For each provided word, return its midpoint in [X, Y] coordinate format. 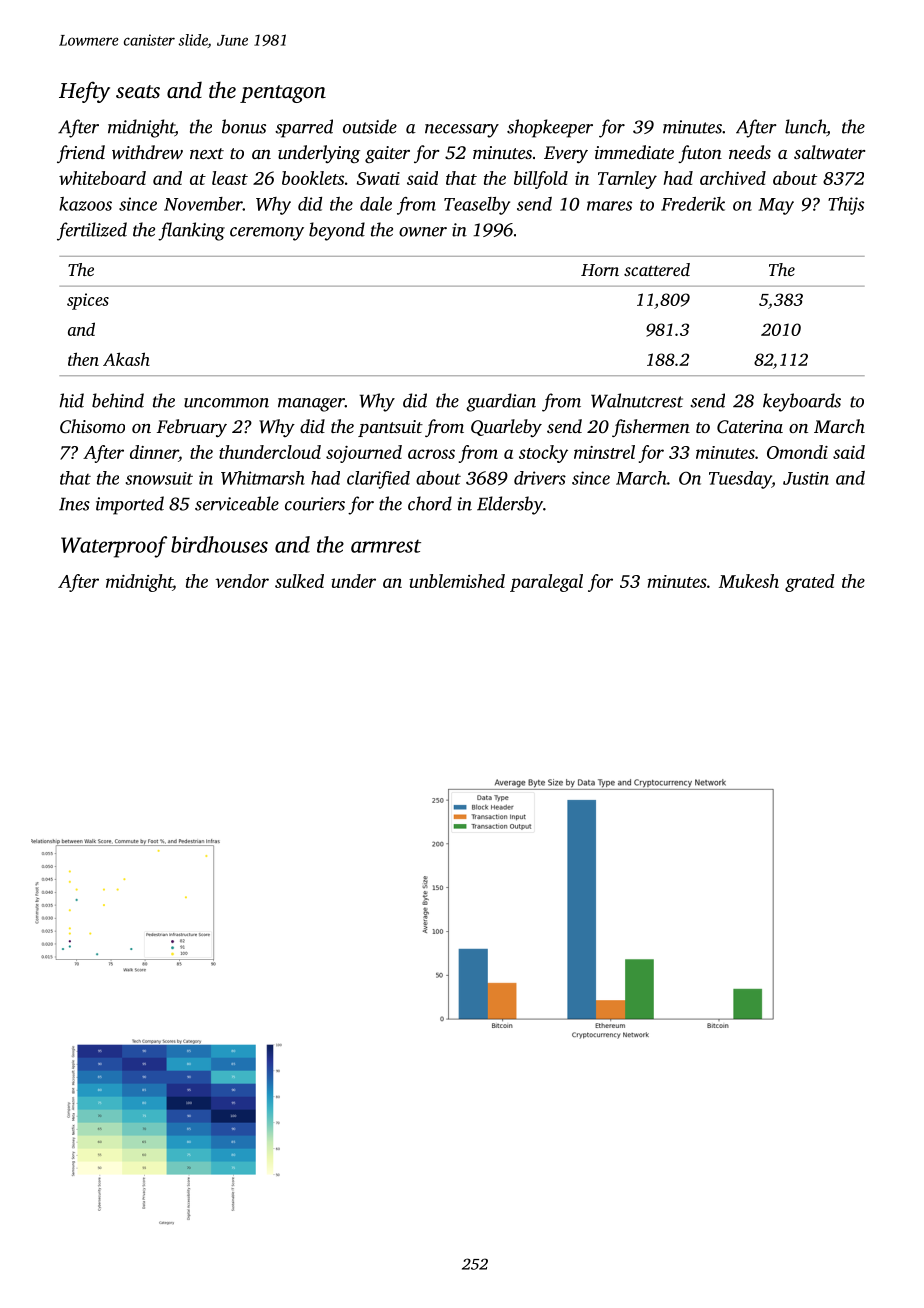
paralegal [546, 583]
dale [376, 204]
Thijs [846, 206]
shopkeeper [550, 128]
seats [138, 91]
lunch [806, 127]
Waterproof [114, 547]
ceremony [267, 234]
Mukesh [749, 581]
